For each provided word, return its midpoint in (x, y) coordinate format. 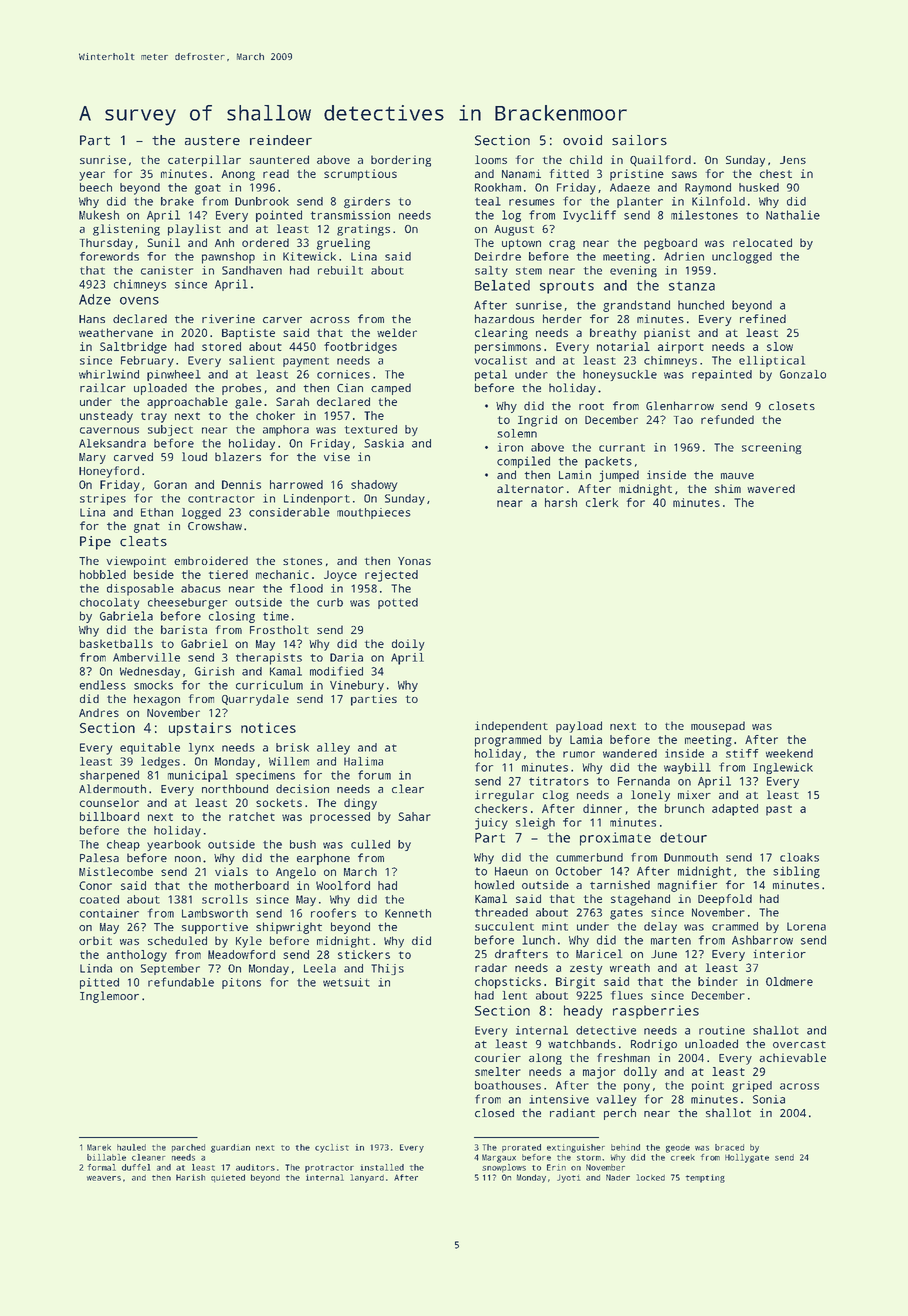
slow (780, 346)
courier (498, 1057)
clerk (602, 502)
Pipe (95, 543)
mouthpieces (374, 513)
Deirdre (498, 256)
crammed (735, 926)
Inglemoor (109, 997)
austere (212, 141)
